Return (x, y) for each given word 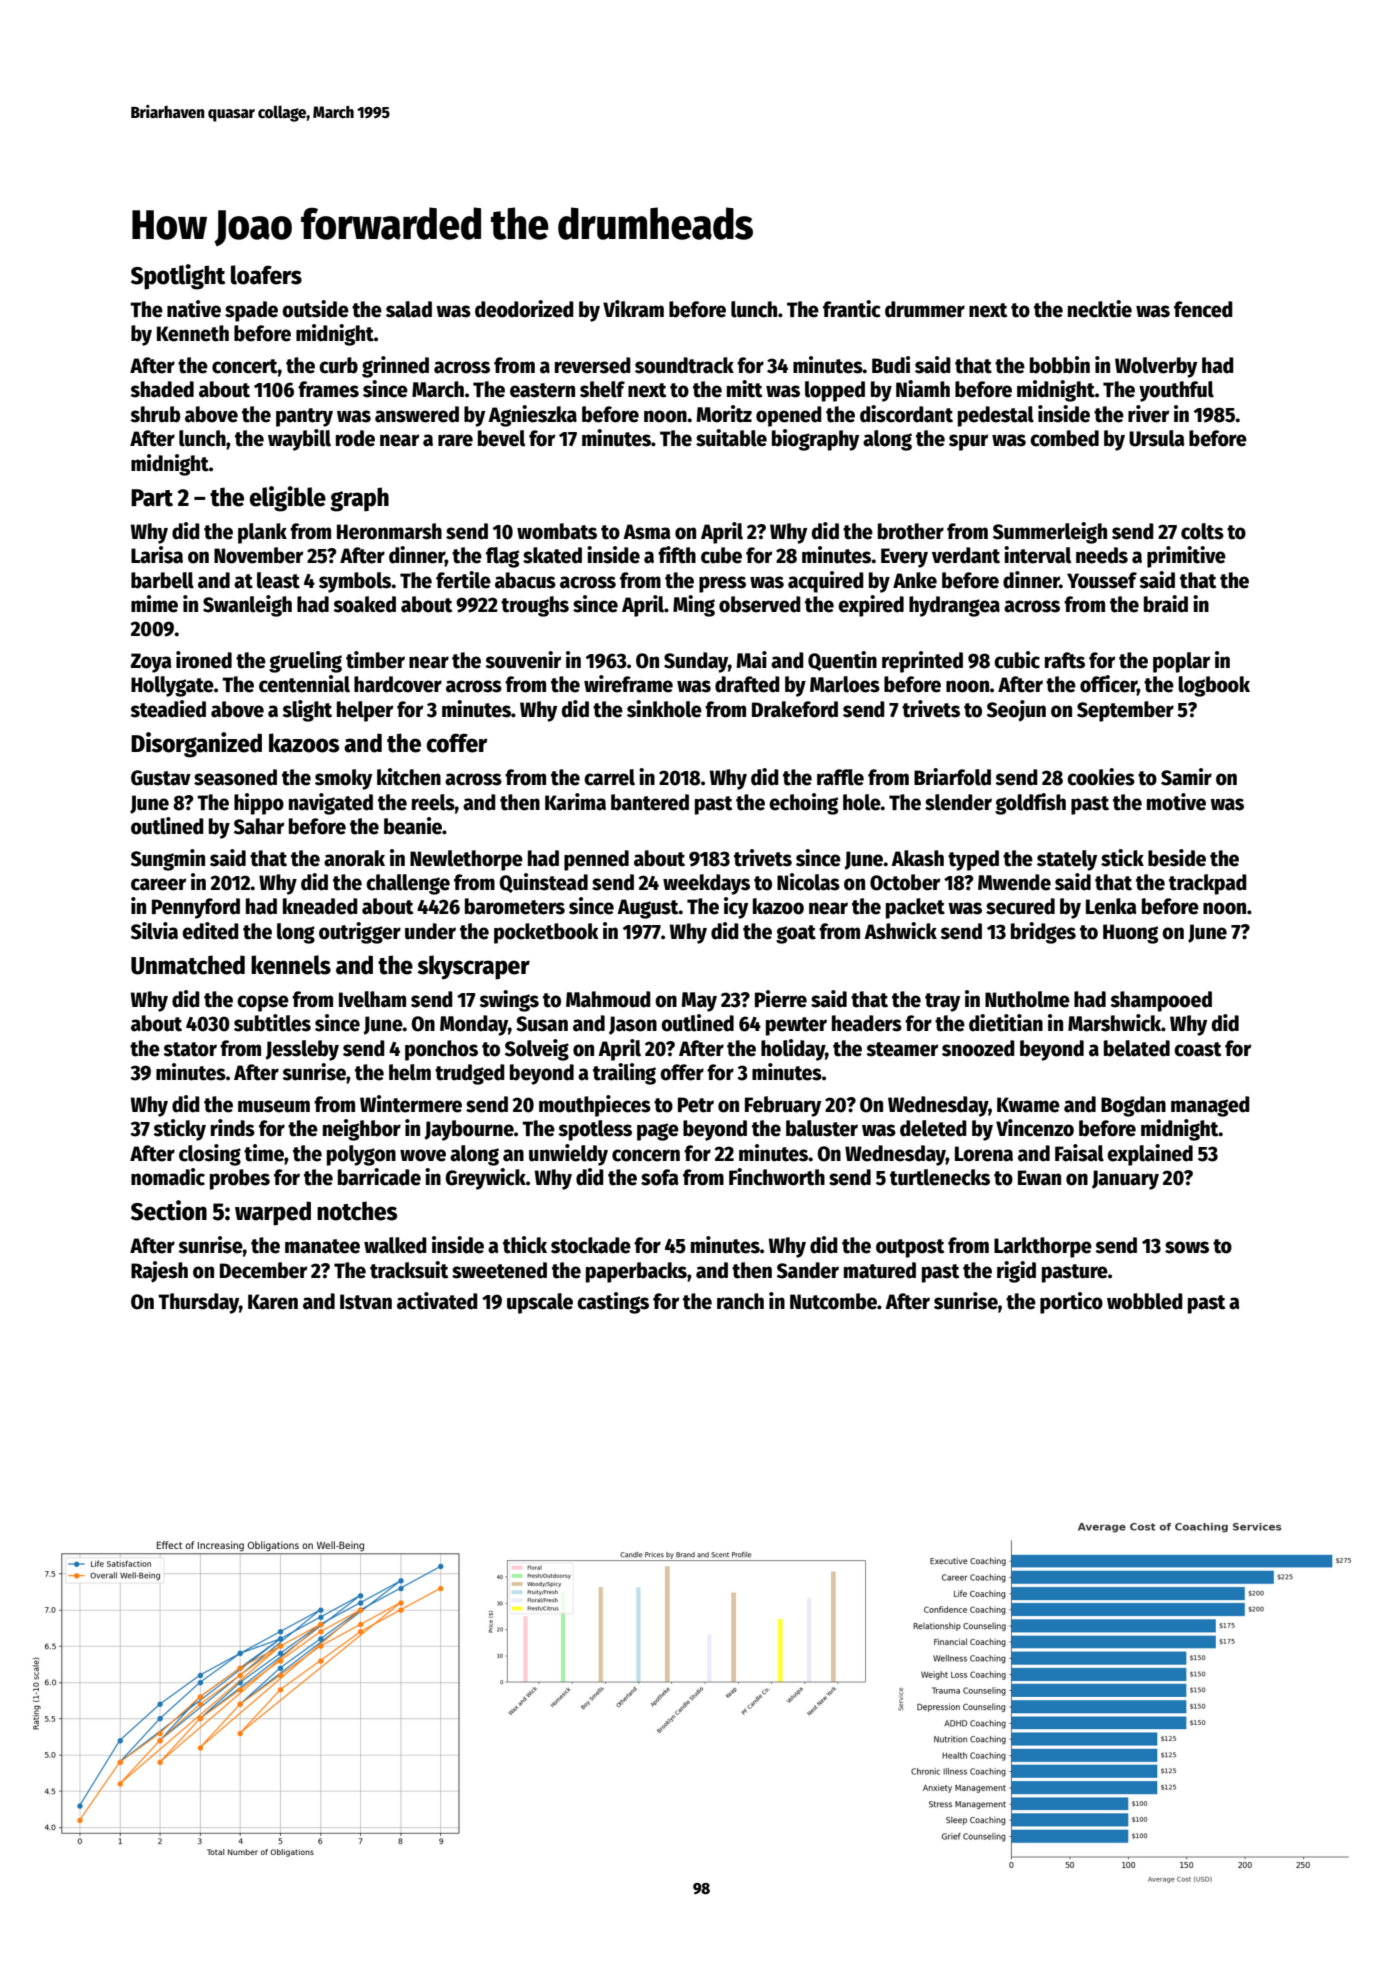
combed (1064, 438)
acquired (826, 582)
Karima (575, 802)
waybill (299, 440)
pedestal (996, 416)
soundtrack (684, 365)
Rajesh (159, 1272)
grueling (305, 662)
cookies (1101, 777)
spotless (595, 1130)
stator (190, 1049)
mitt (744, 389)
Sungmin (168, 860)
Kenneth (193, 333)
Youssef (1102, 580)
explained (1150, 1155)
